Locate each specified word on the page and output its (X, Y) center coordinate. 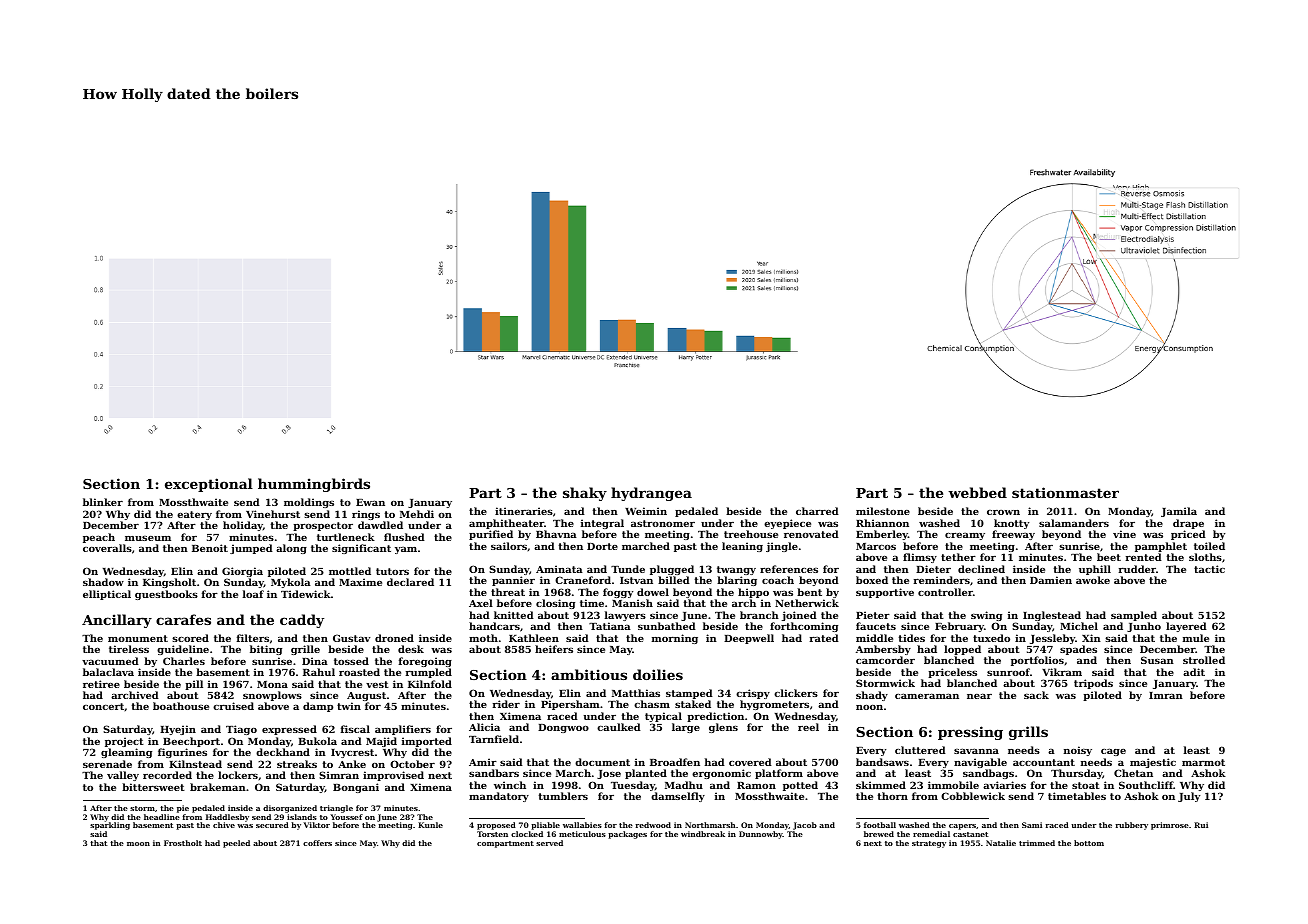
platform (779, 774)
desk (411, 649)
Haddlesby (227, 818)
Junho (1144, 627)
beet (1109, 557)
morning (675, 639)
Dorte (602, 546)
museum (148, 538)
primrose (1170, 826)
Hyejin (178, 730)
